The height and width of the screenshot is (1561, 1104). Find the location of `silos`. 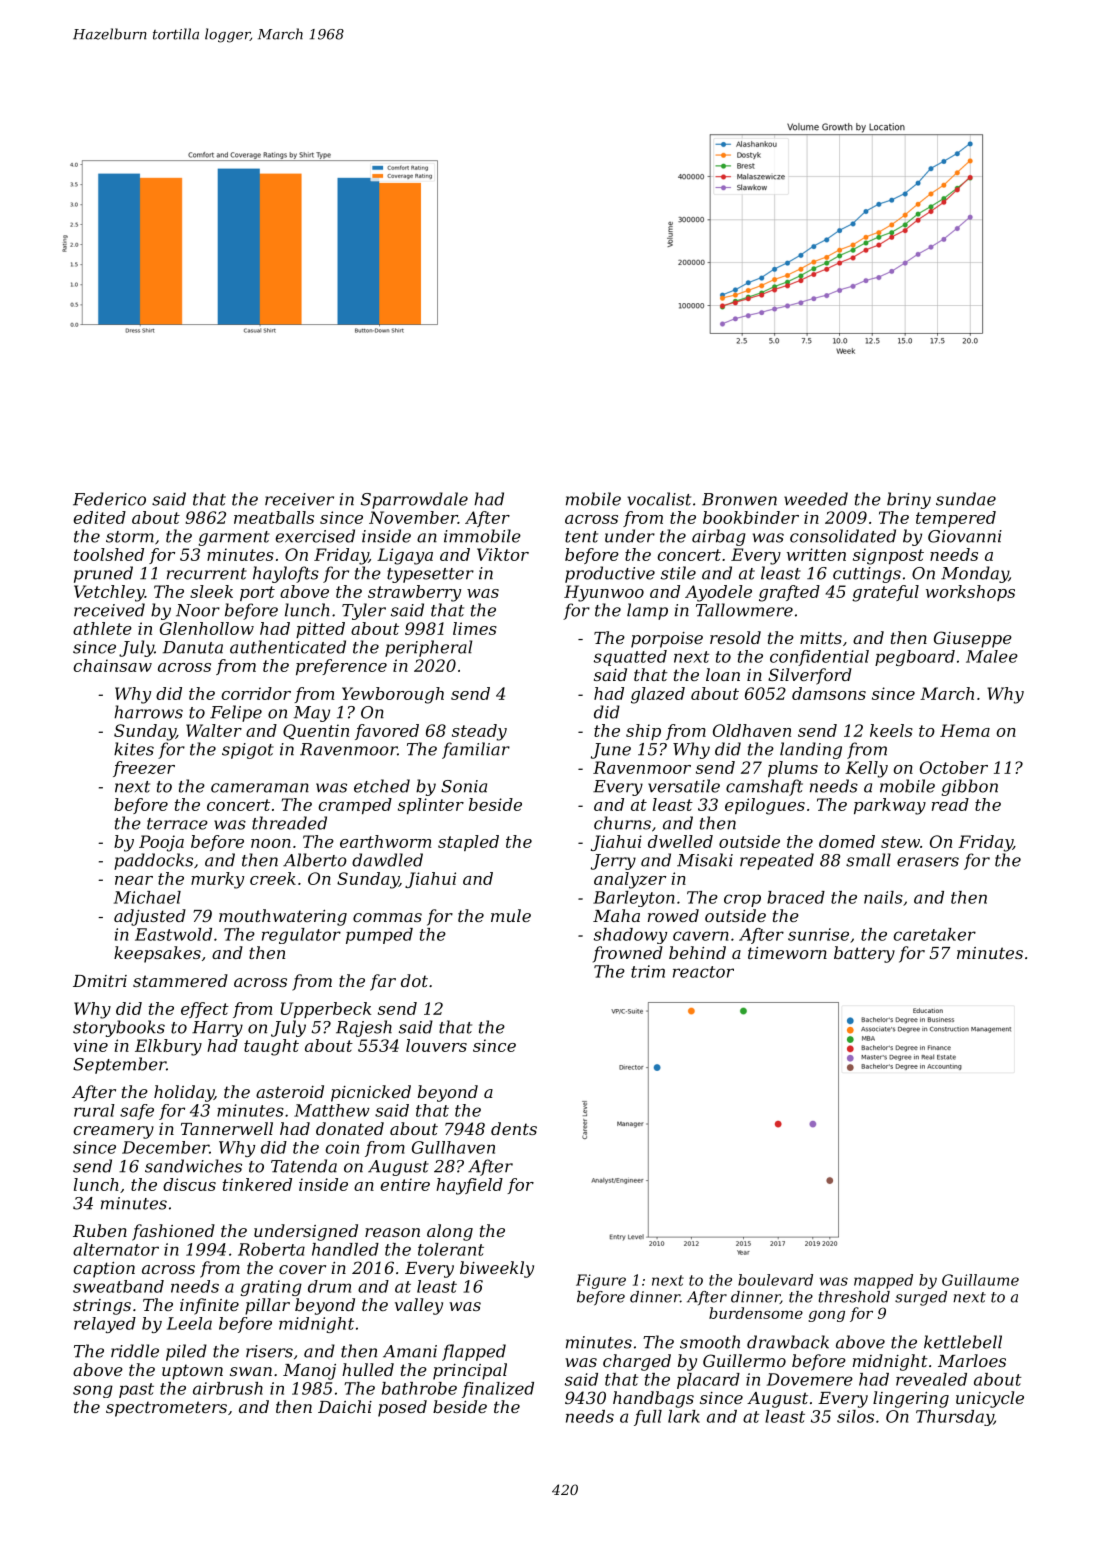

silos is located at coordinates (855, 1416).
